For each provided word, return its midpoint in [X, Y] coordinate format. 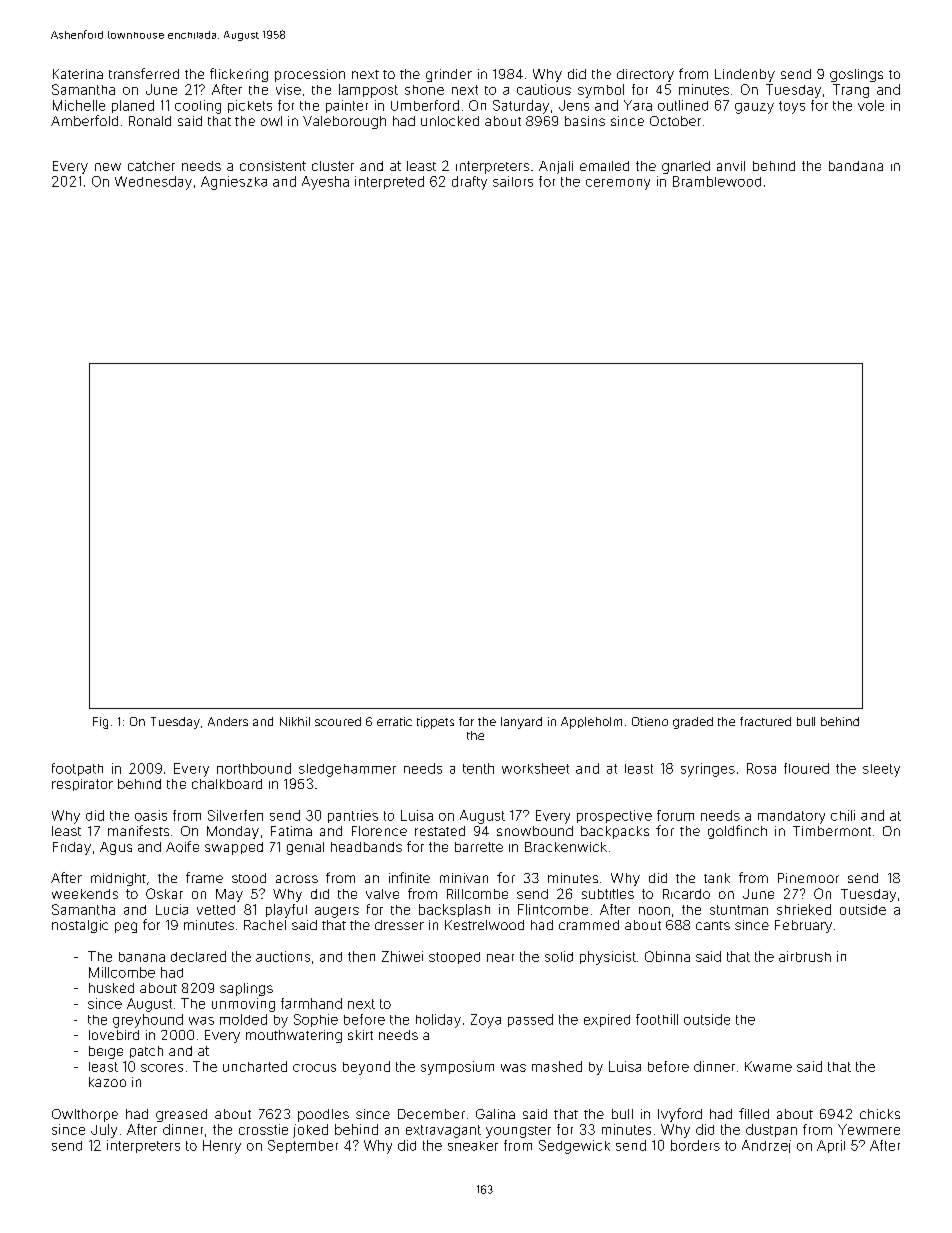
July [104, 1131]
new [108, 167]
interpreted [389, 182]
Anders [228, 721]
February [803, 926]
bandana [856, 166]
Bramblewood [717, 181]
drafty [469, 183]
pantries [353, 816]
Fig [100, 723]
